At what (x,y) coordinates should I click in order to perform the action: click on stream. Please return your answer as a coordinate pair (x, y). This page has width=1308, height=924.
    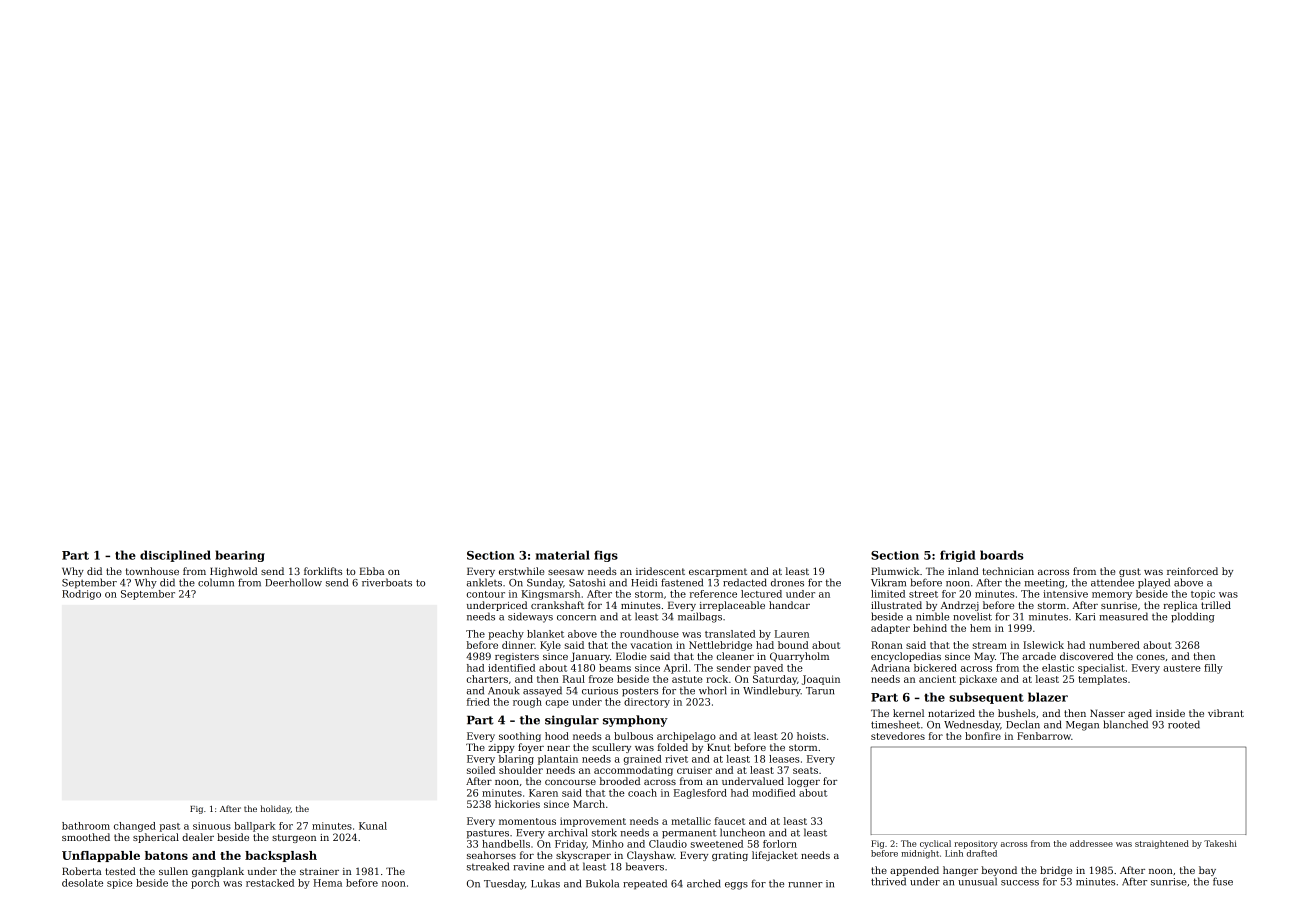
    Looking at the image, I should click on (990, 645).
